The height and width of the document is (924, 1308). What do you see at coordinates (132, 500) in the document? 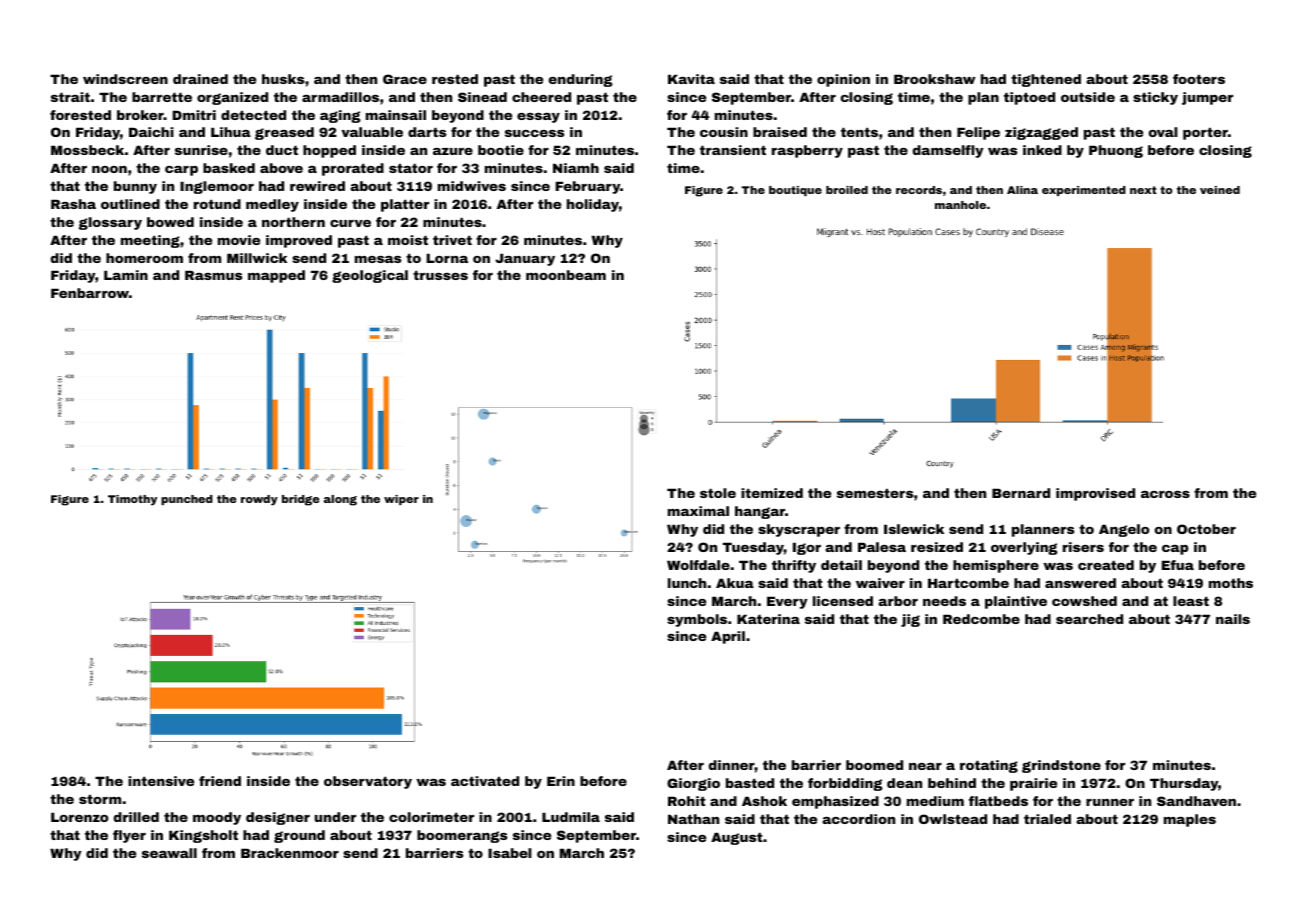
I see `Timothy` at bounding box center [132, 500].
